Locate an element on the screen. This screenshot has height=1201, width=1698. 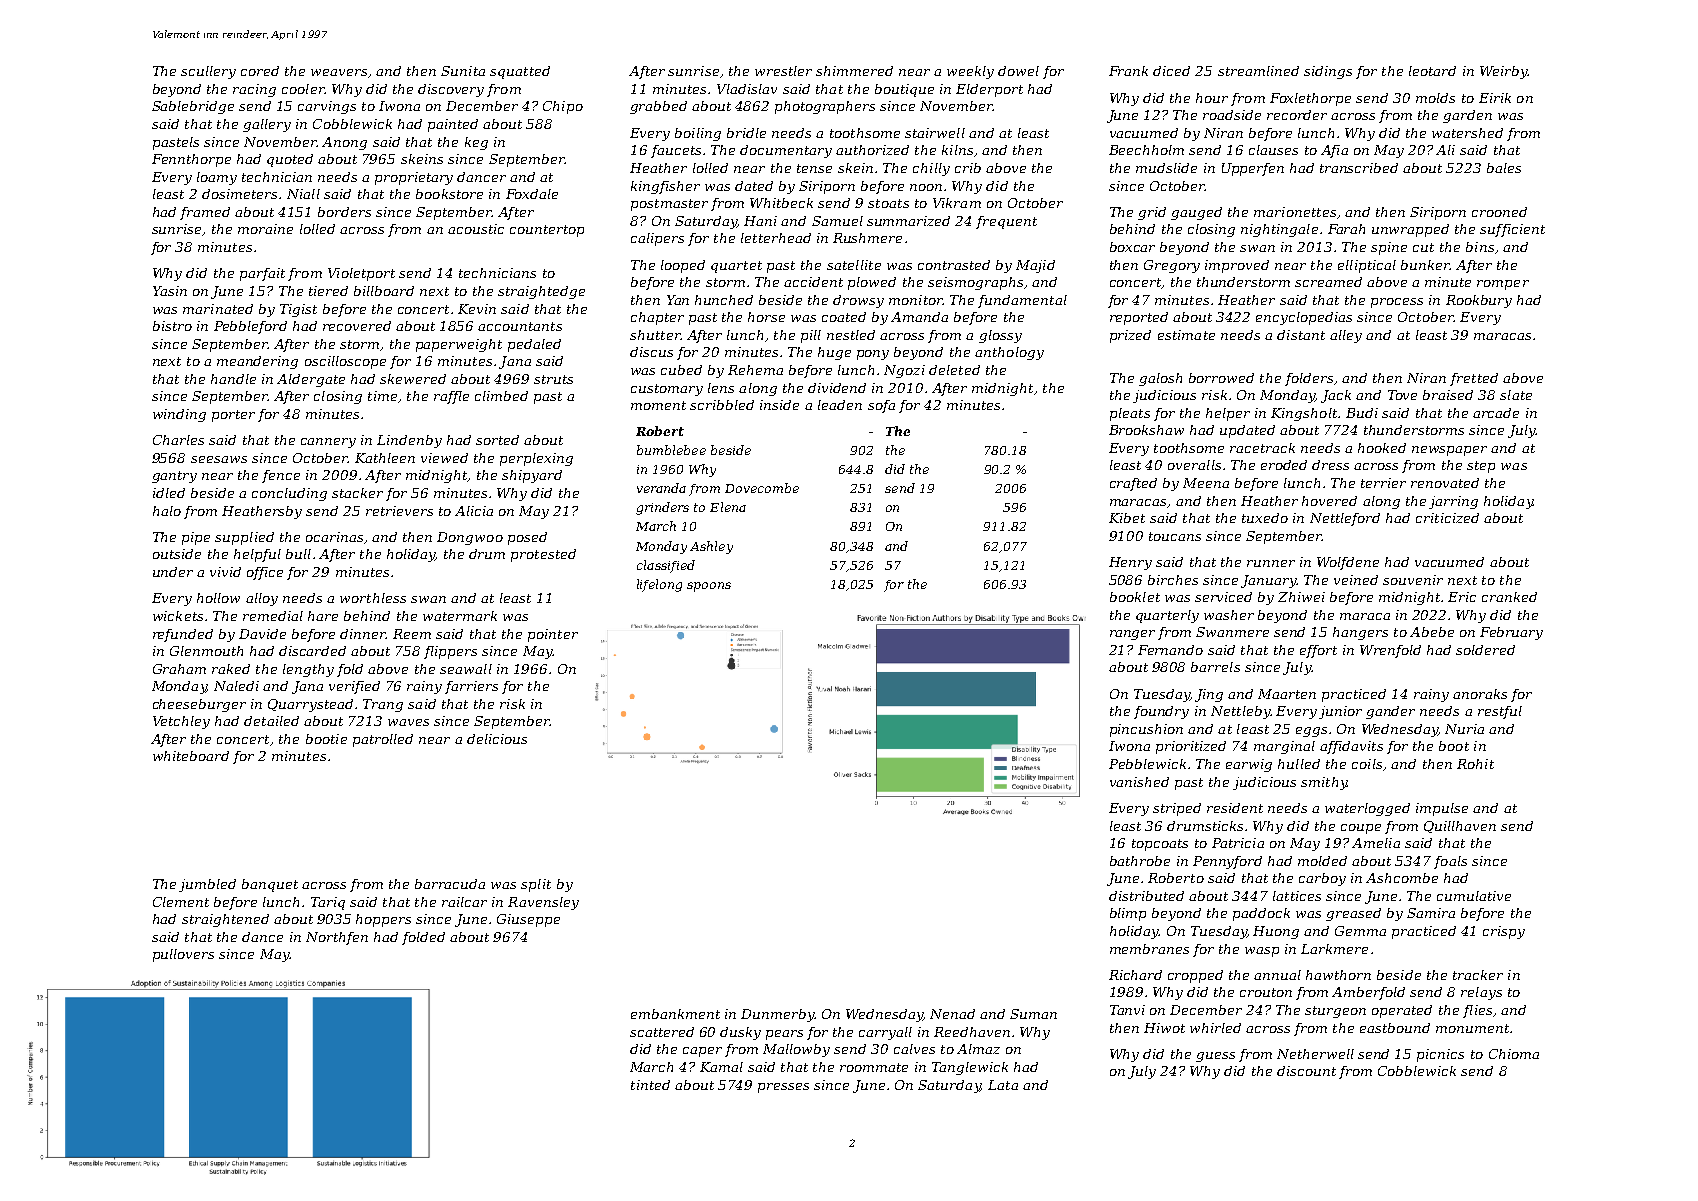
tense is located at coordinates (814, 168).
